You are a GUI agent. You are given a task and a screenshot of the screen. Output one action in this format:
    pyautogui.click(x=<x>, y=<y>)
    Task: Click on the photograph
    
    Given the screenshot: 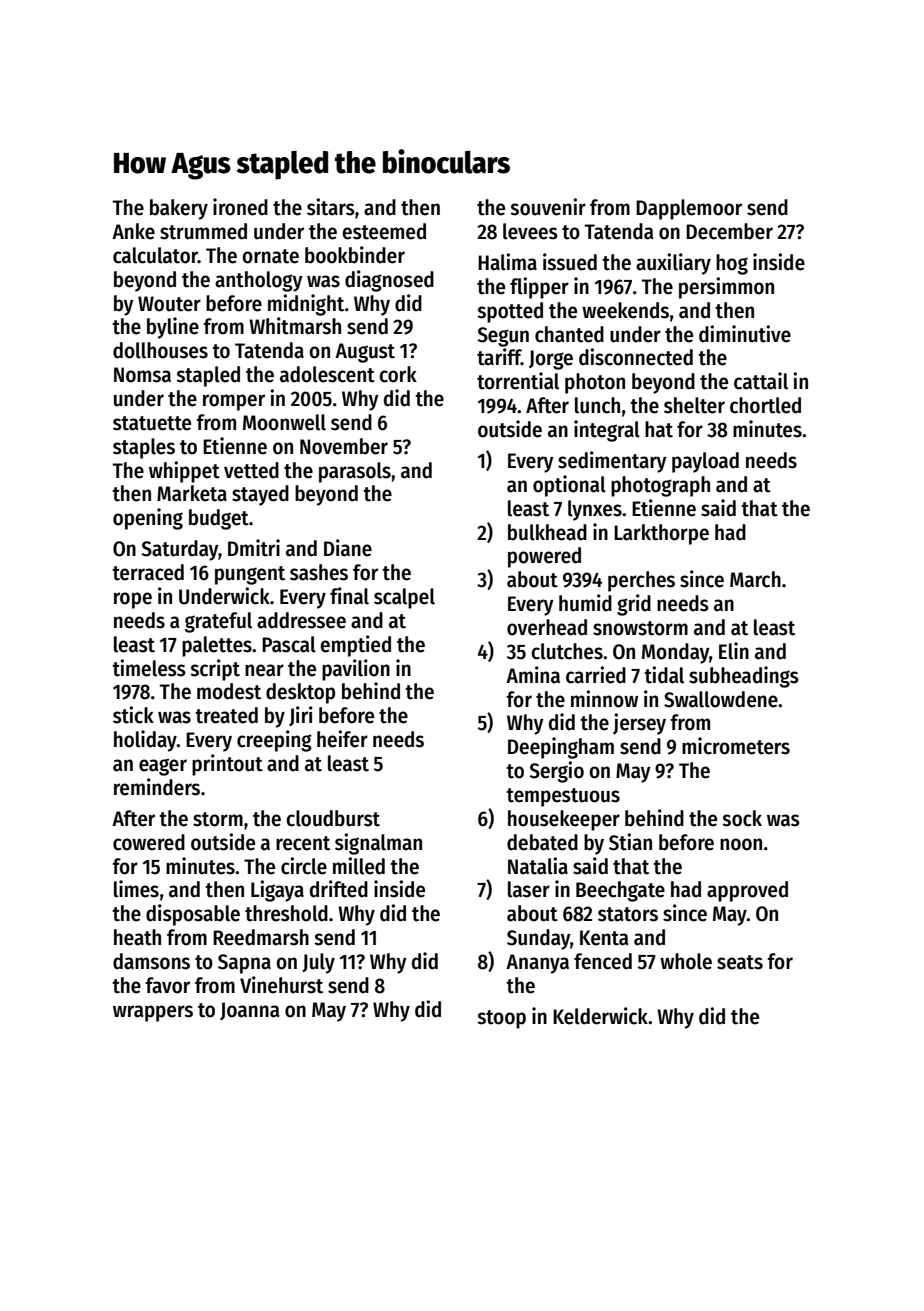 What is the action you would take?
    pyautogui.click(x=660, y=486)
